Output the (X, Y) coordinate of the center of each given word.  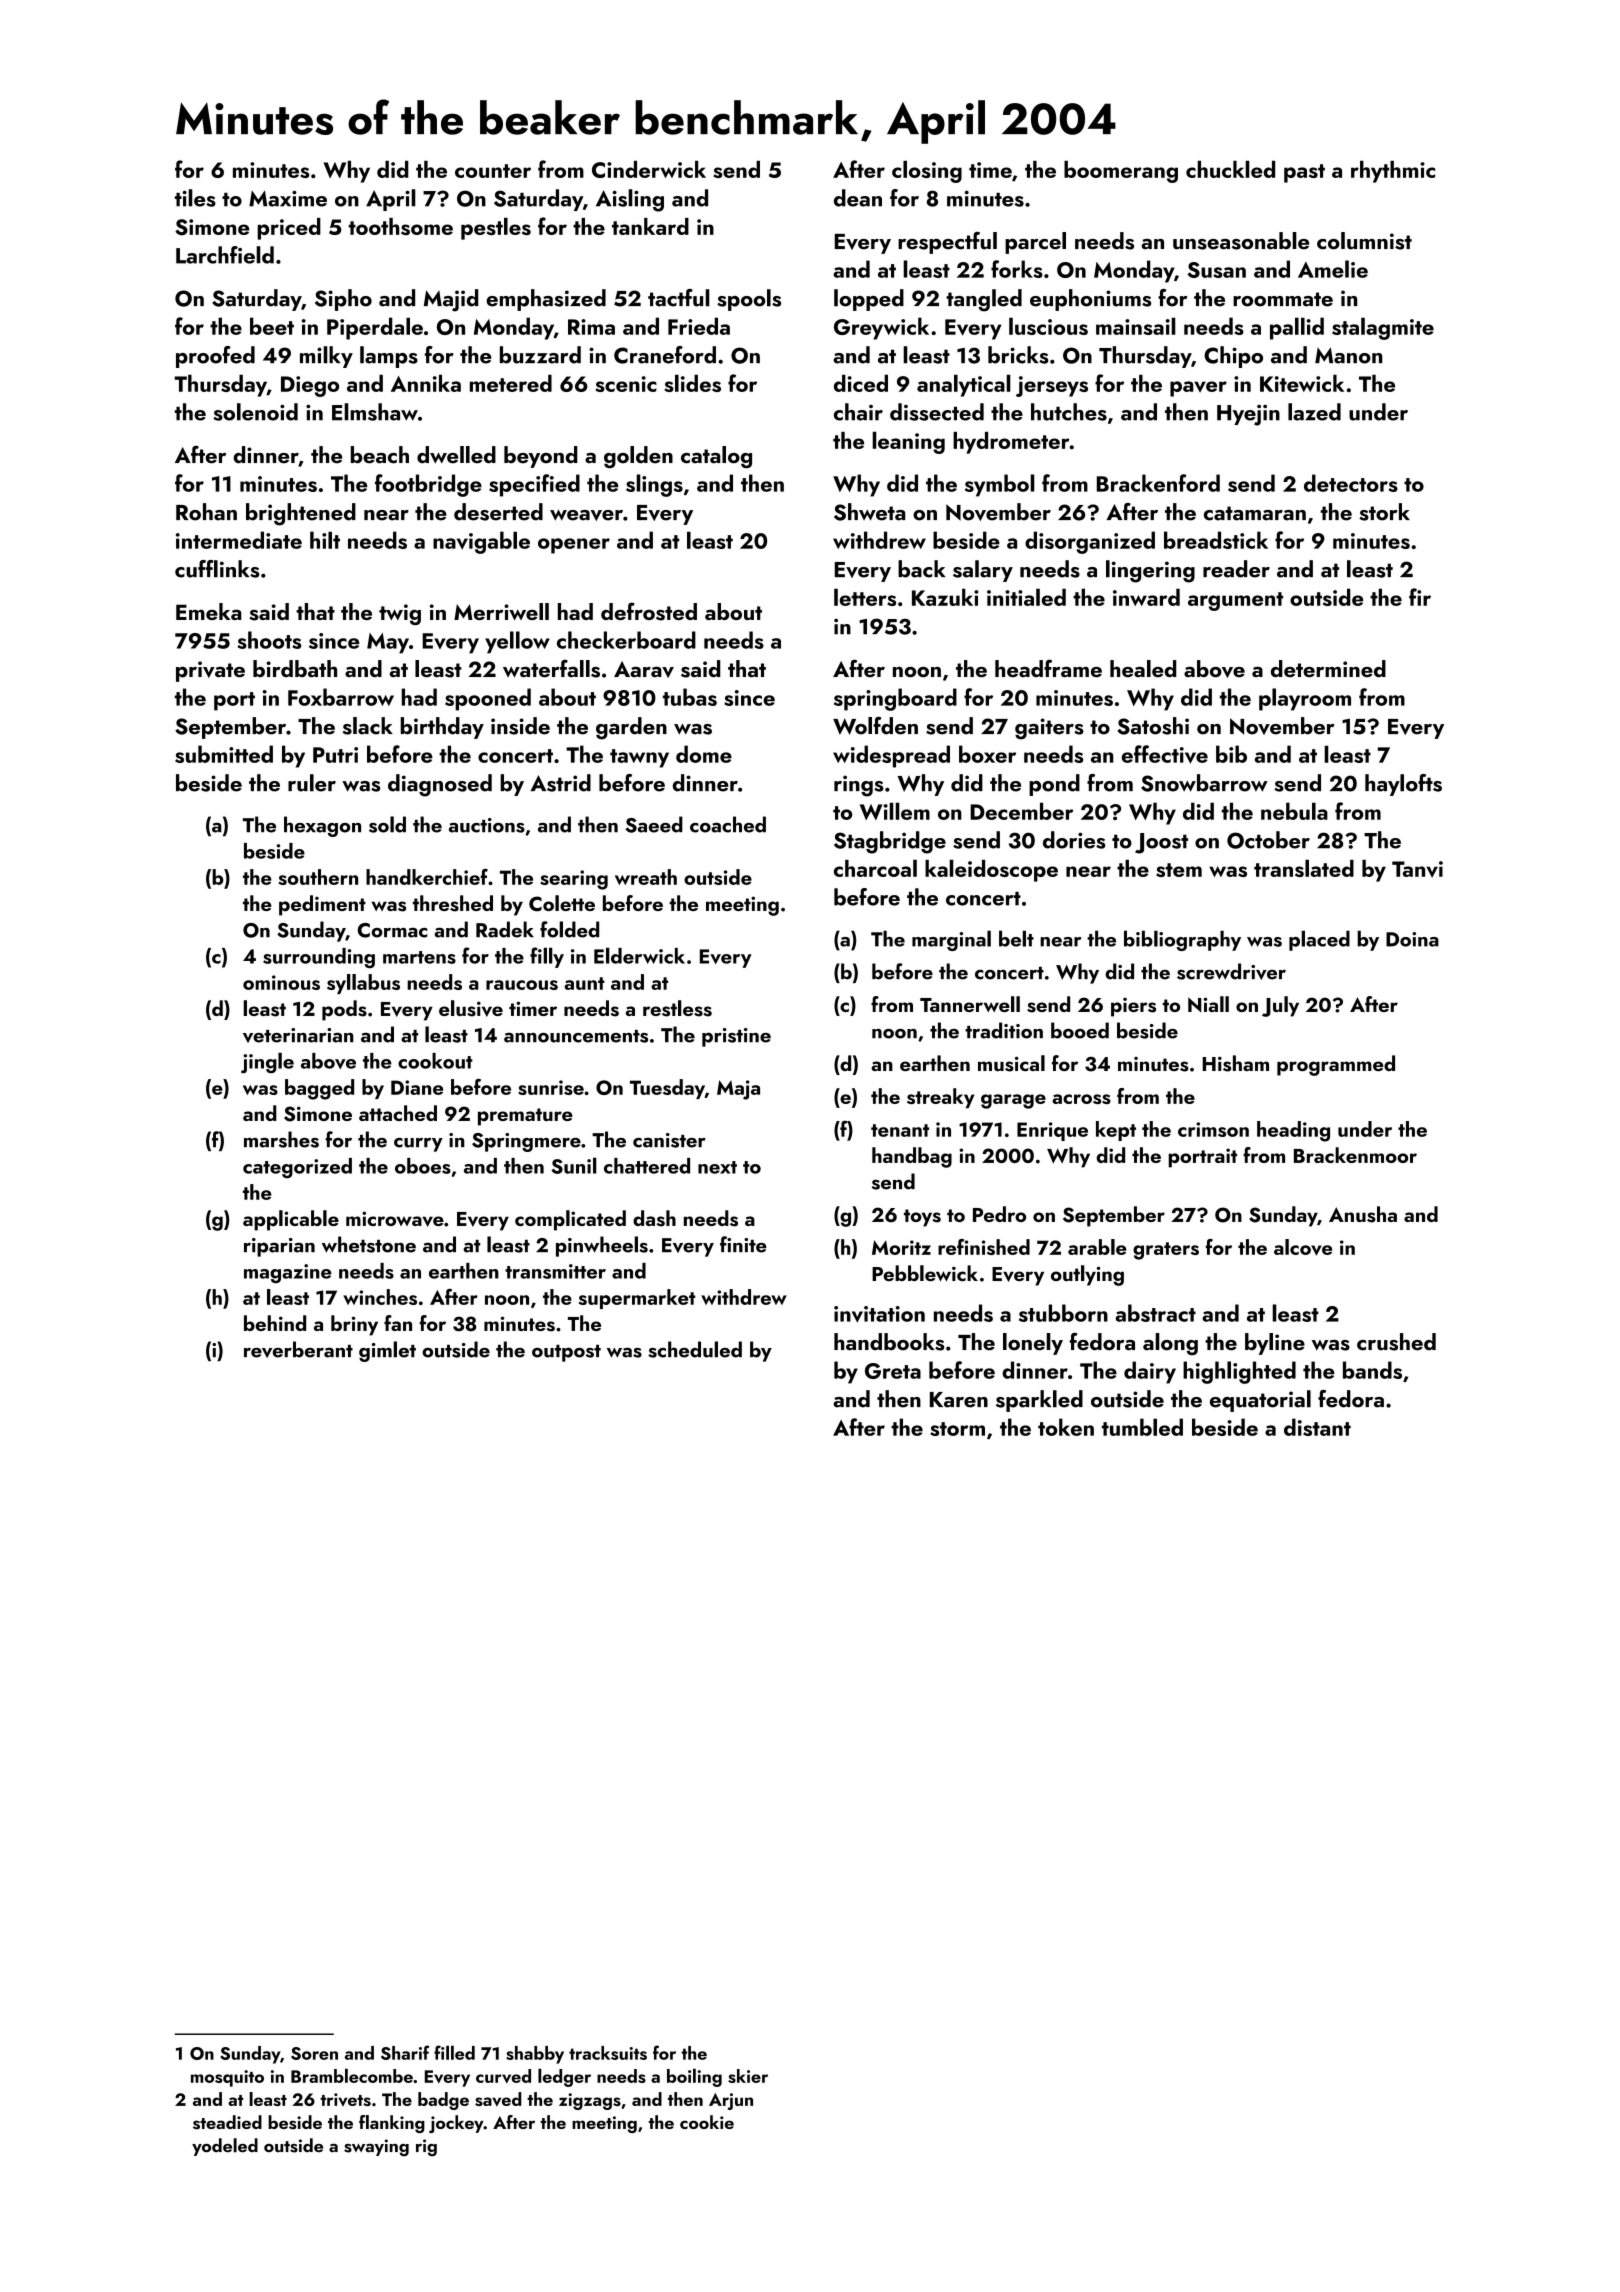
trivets (345, 2099)
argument (1235, 601)
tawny (639, 758)
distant (1317, 1427)
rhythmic (1393, 172)
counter (493, 171)
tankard (650, 226)
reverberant (298, 1349)
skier (748, 2076)
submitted (224, 754)
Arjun (731, 2101)
